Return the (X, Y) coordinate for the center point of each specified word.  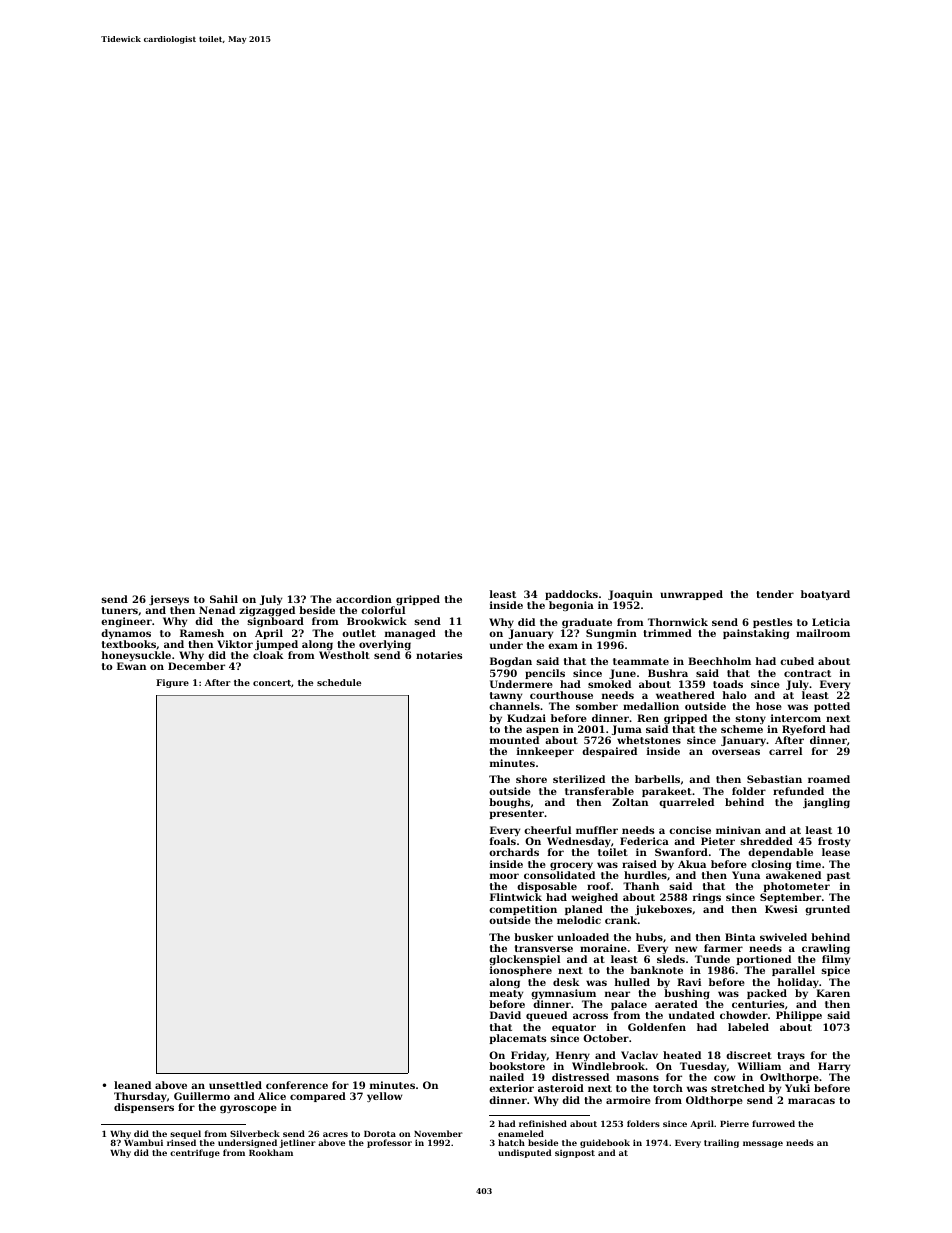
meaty (506, 994)
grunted (827, 910)
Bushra (668, 673)
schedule (339, 682)
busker (533, 937)
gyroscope (248, 1109)
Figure (172, 683)
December (196, 666)
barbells (657, 779)
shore (531, 779)
